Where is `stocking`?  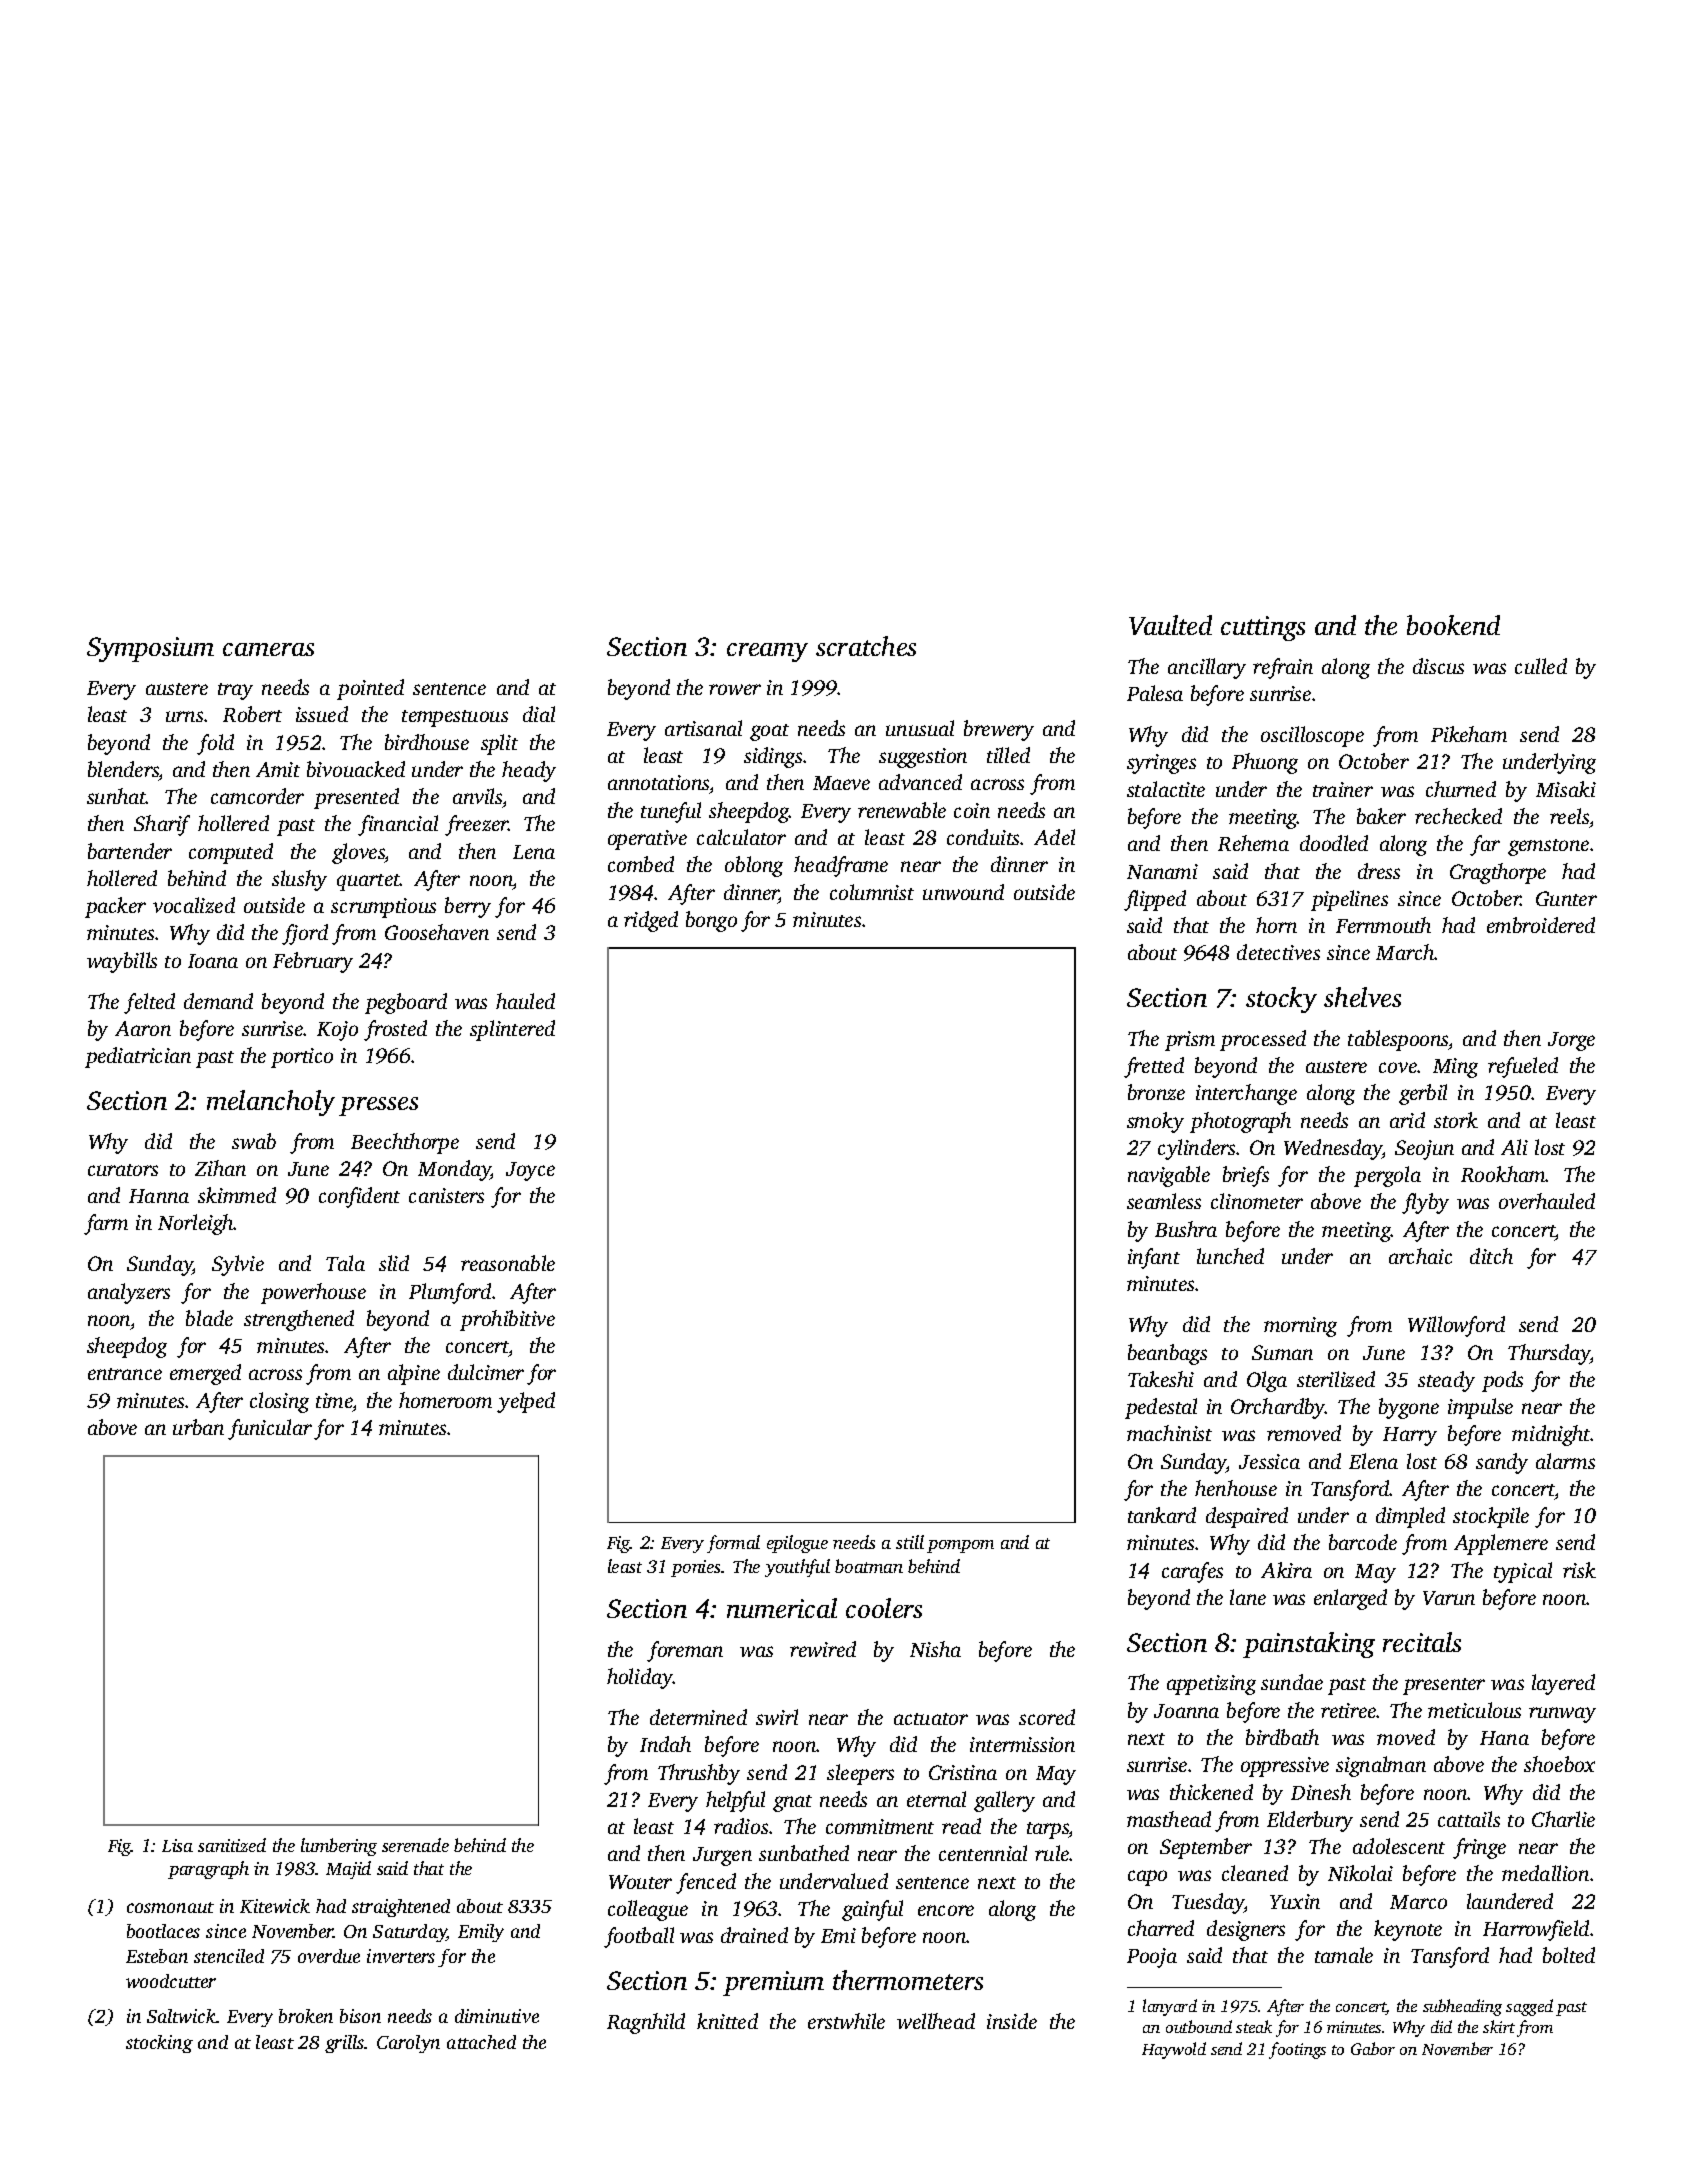
stocking is located at coordinates (159, 2044).
